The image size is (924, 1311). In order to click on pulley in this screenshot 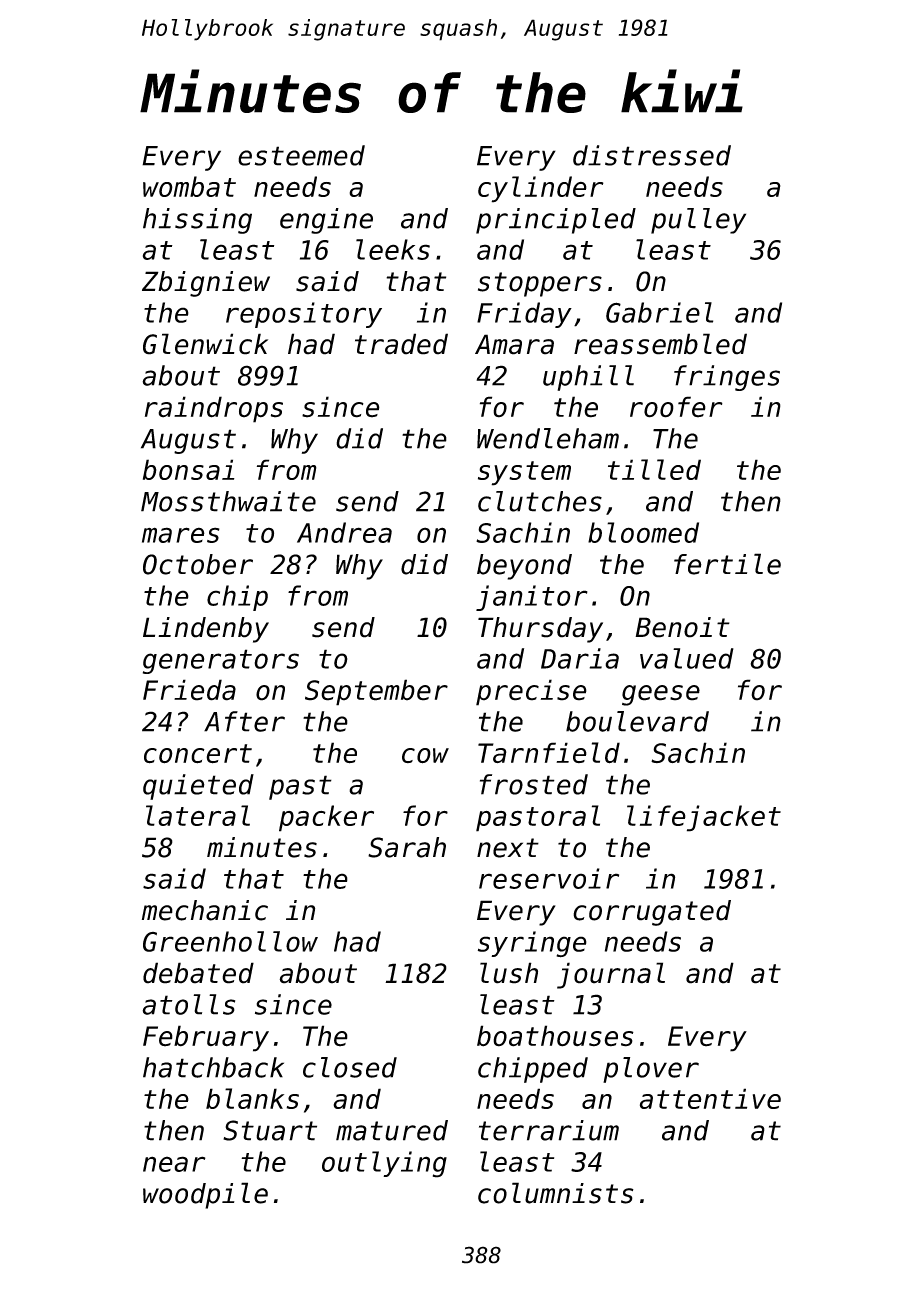, I will do `click(698, 221)`.
